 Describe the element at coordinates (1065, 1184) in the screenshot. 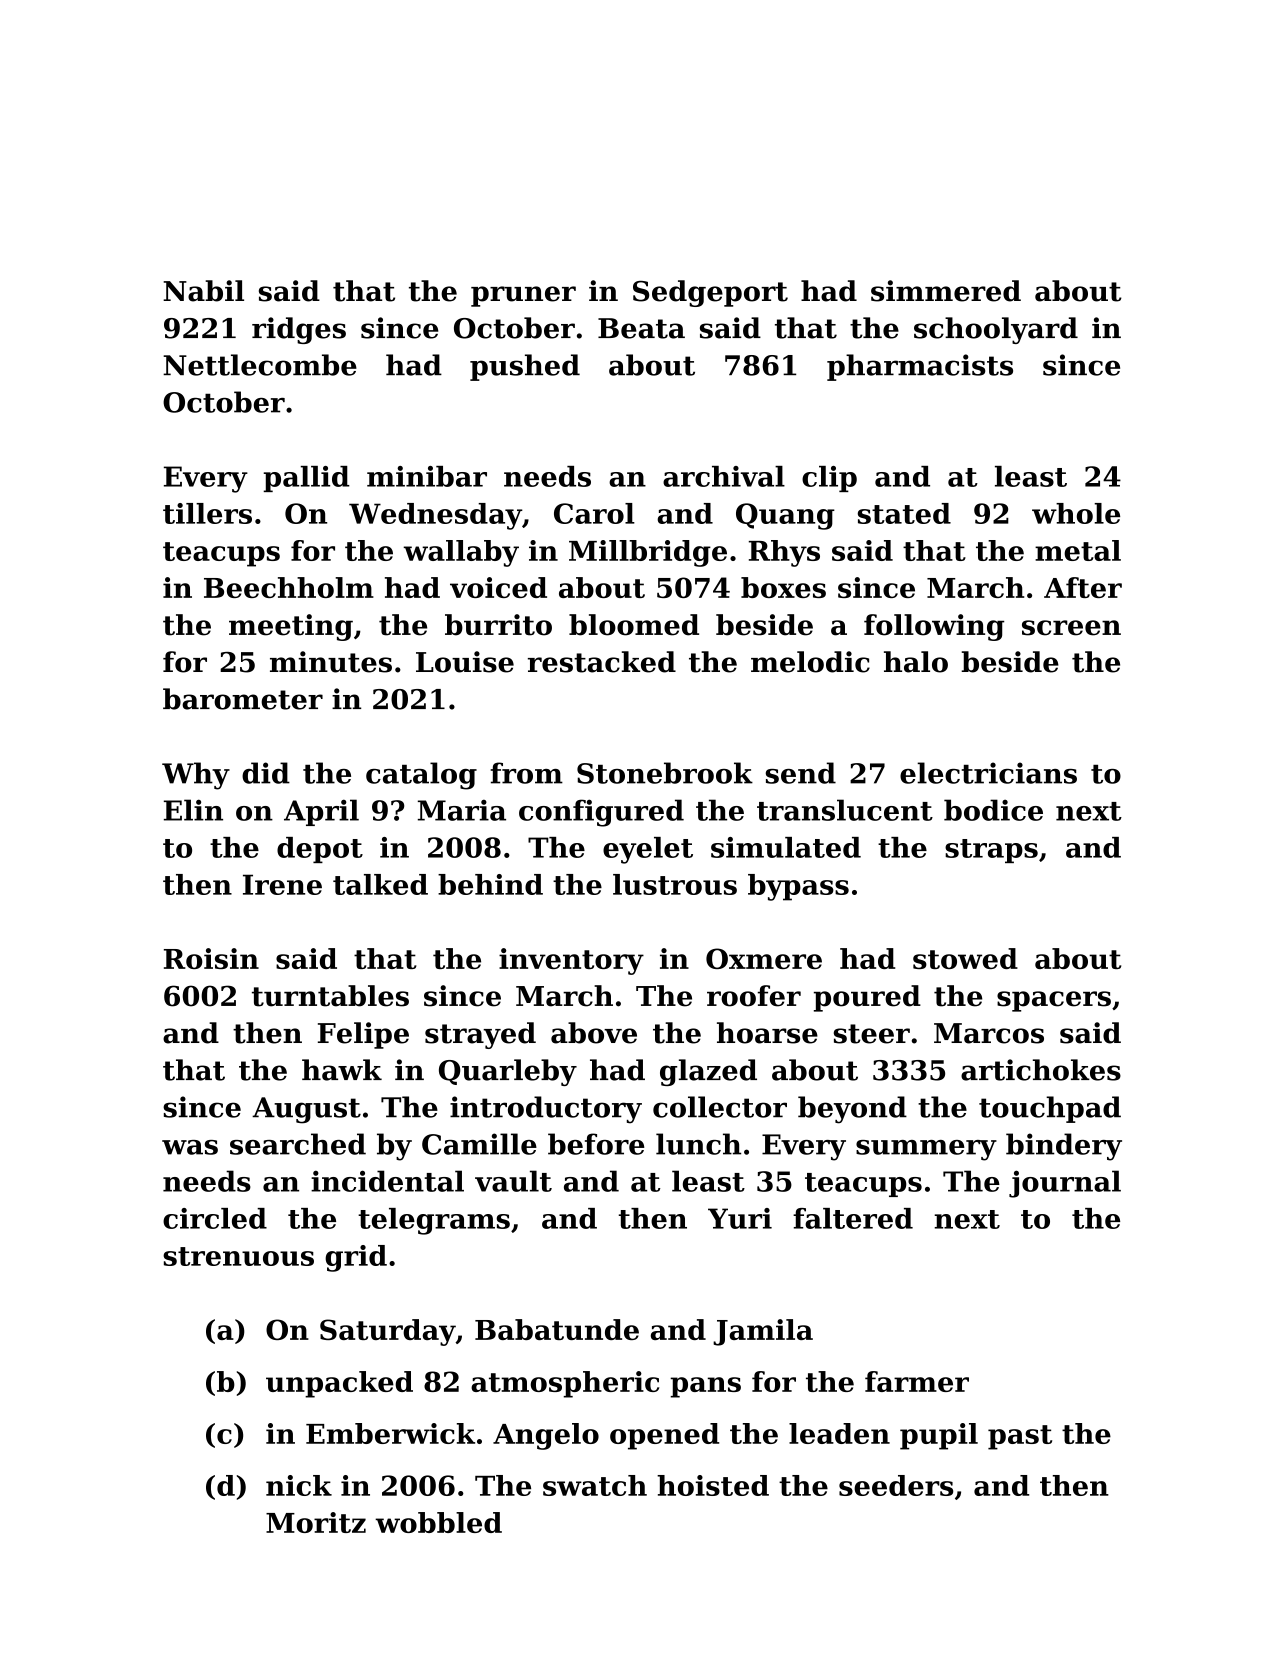

I see `journal` at that location.
